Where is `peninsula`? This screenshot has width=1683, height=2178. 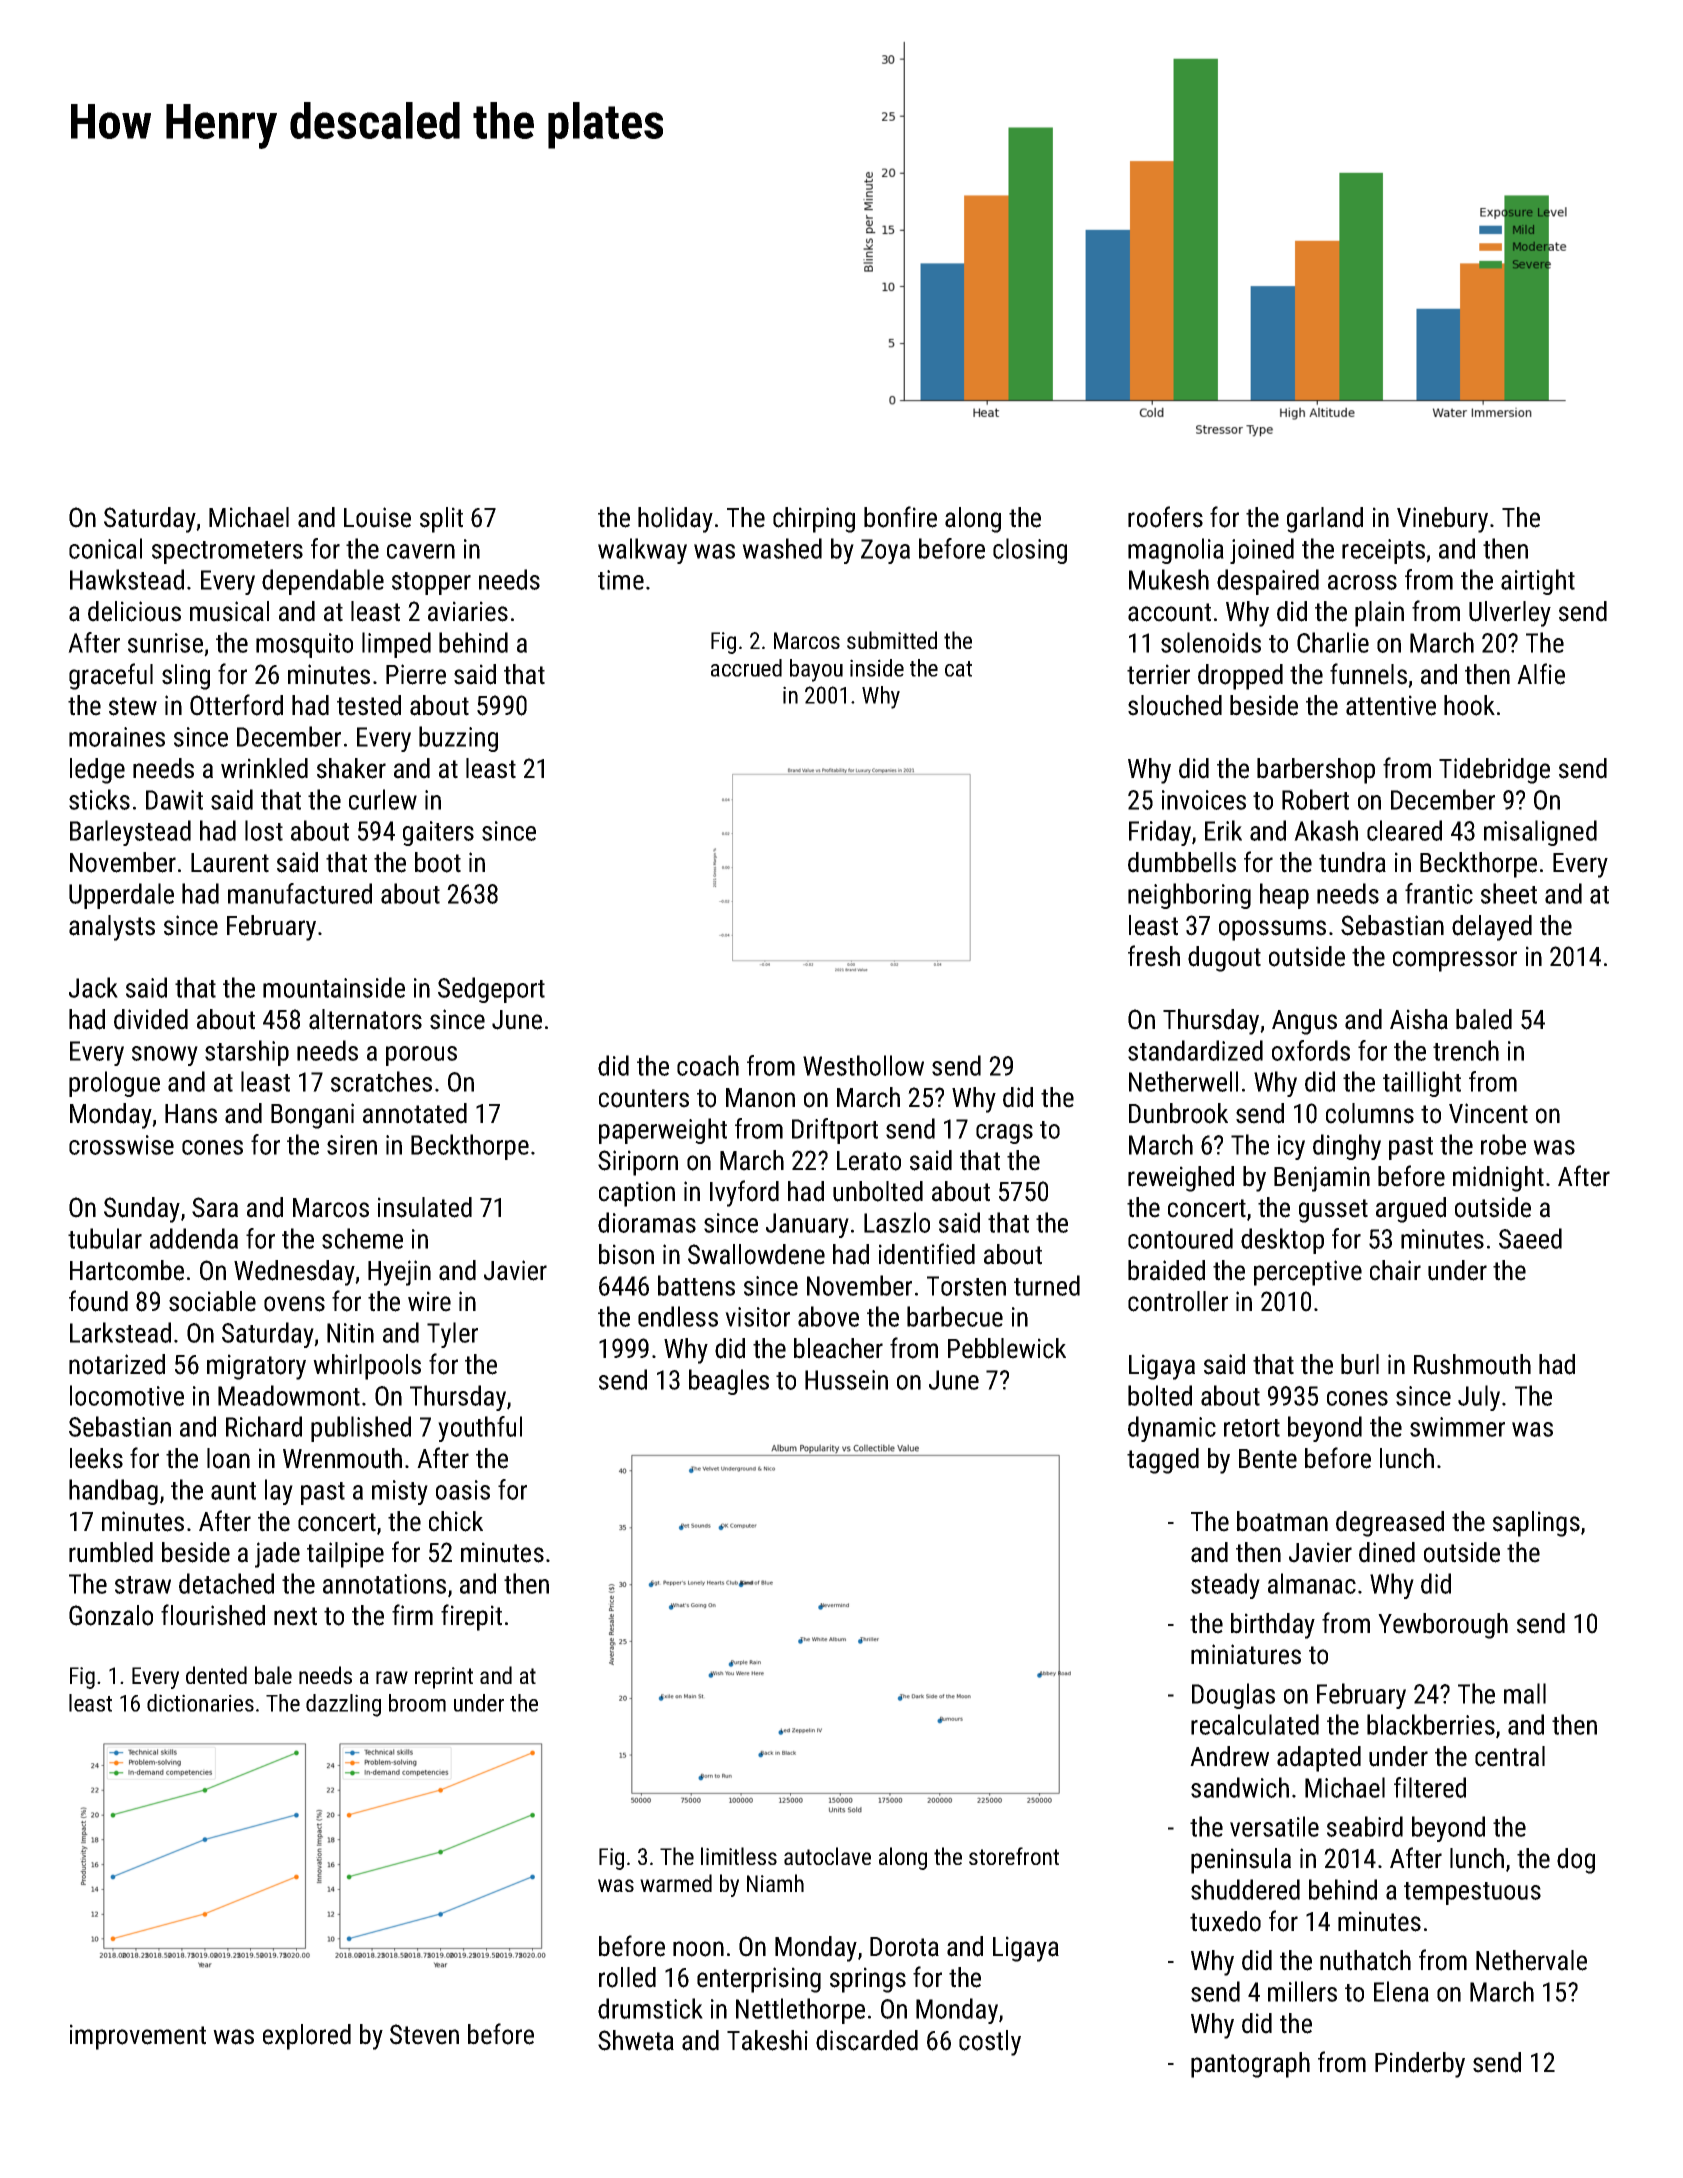 peninsula is located at coordinates (1241, 1861).
